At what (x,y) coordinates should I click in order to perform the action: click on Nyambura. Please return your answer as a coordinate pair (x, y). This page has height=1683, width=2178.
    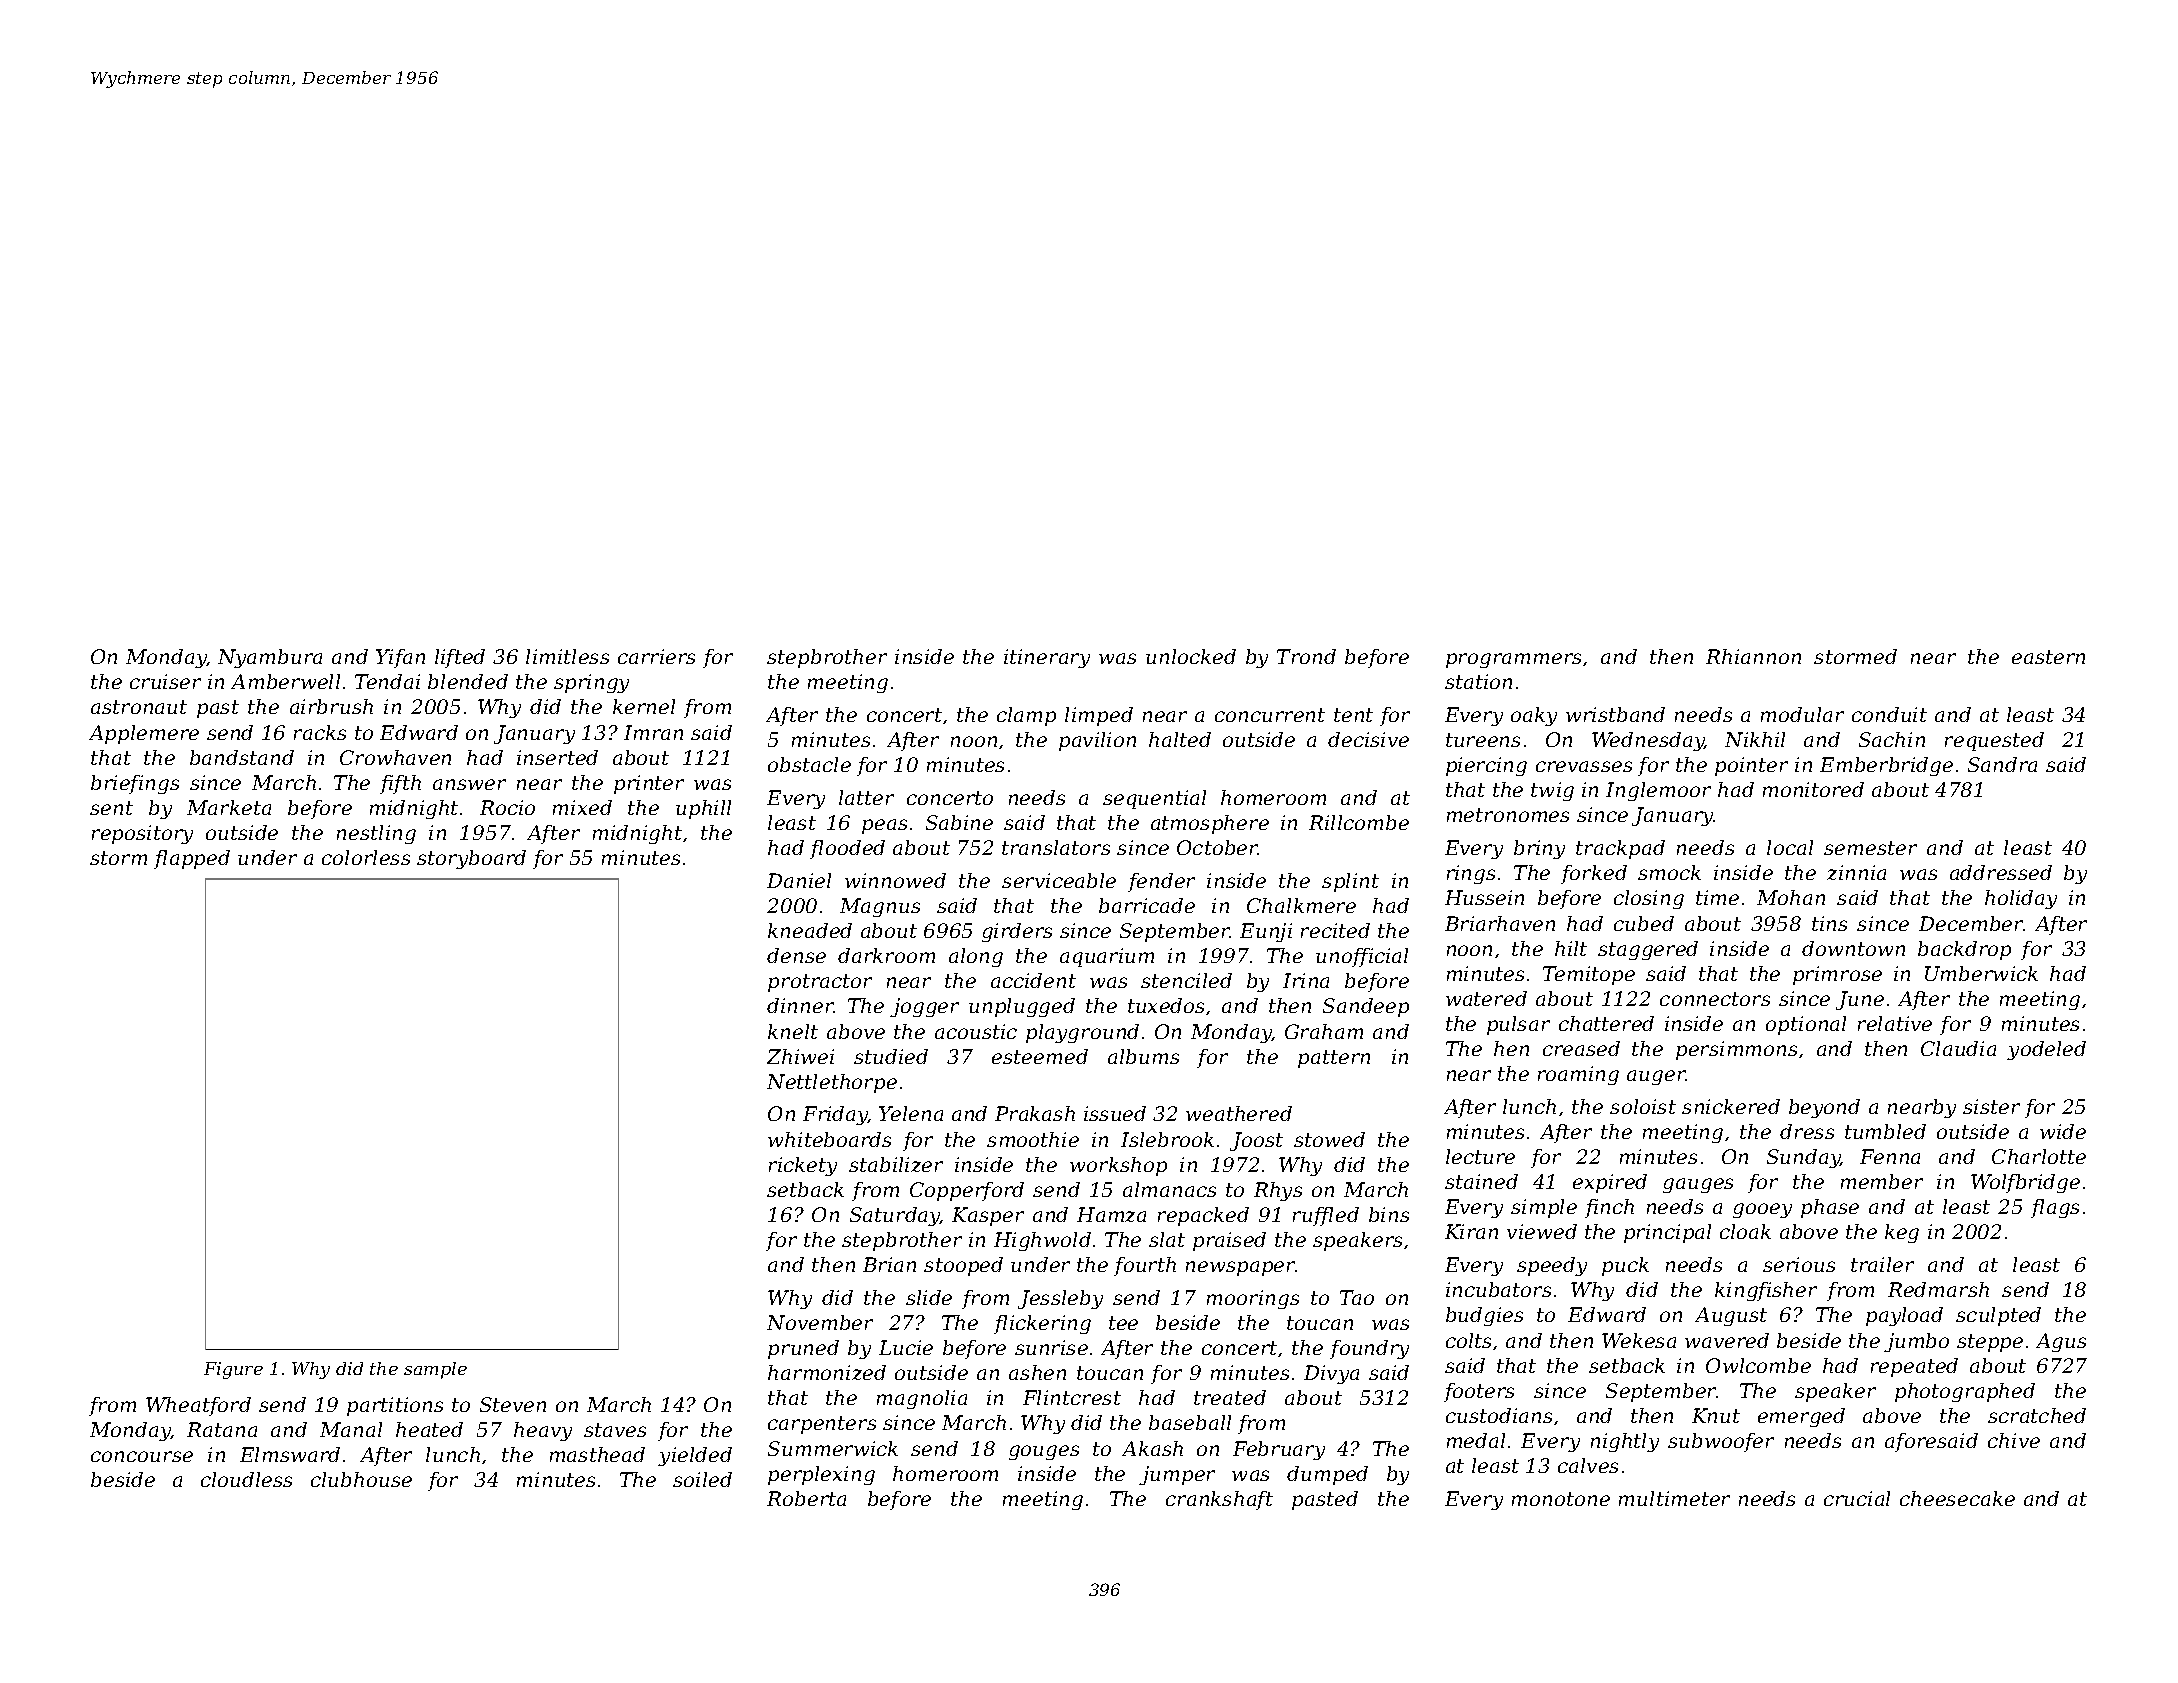
    Looking at the image, I should click on (270, 658).
